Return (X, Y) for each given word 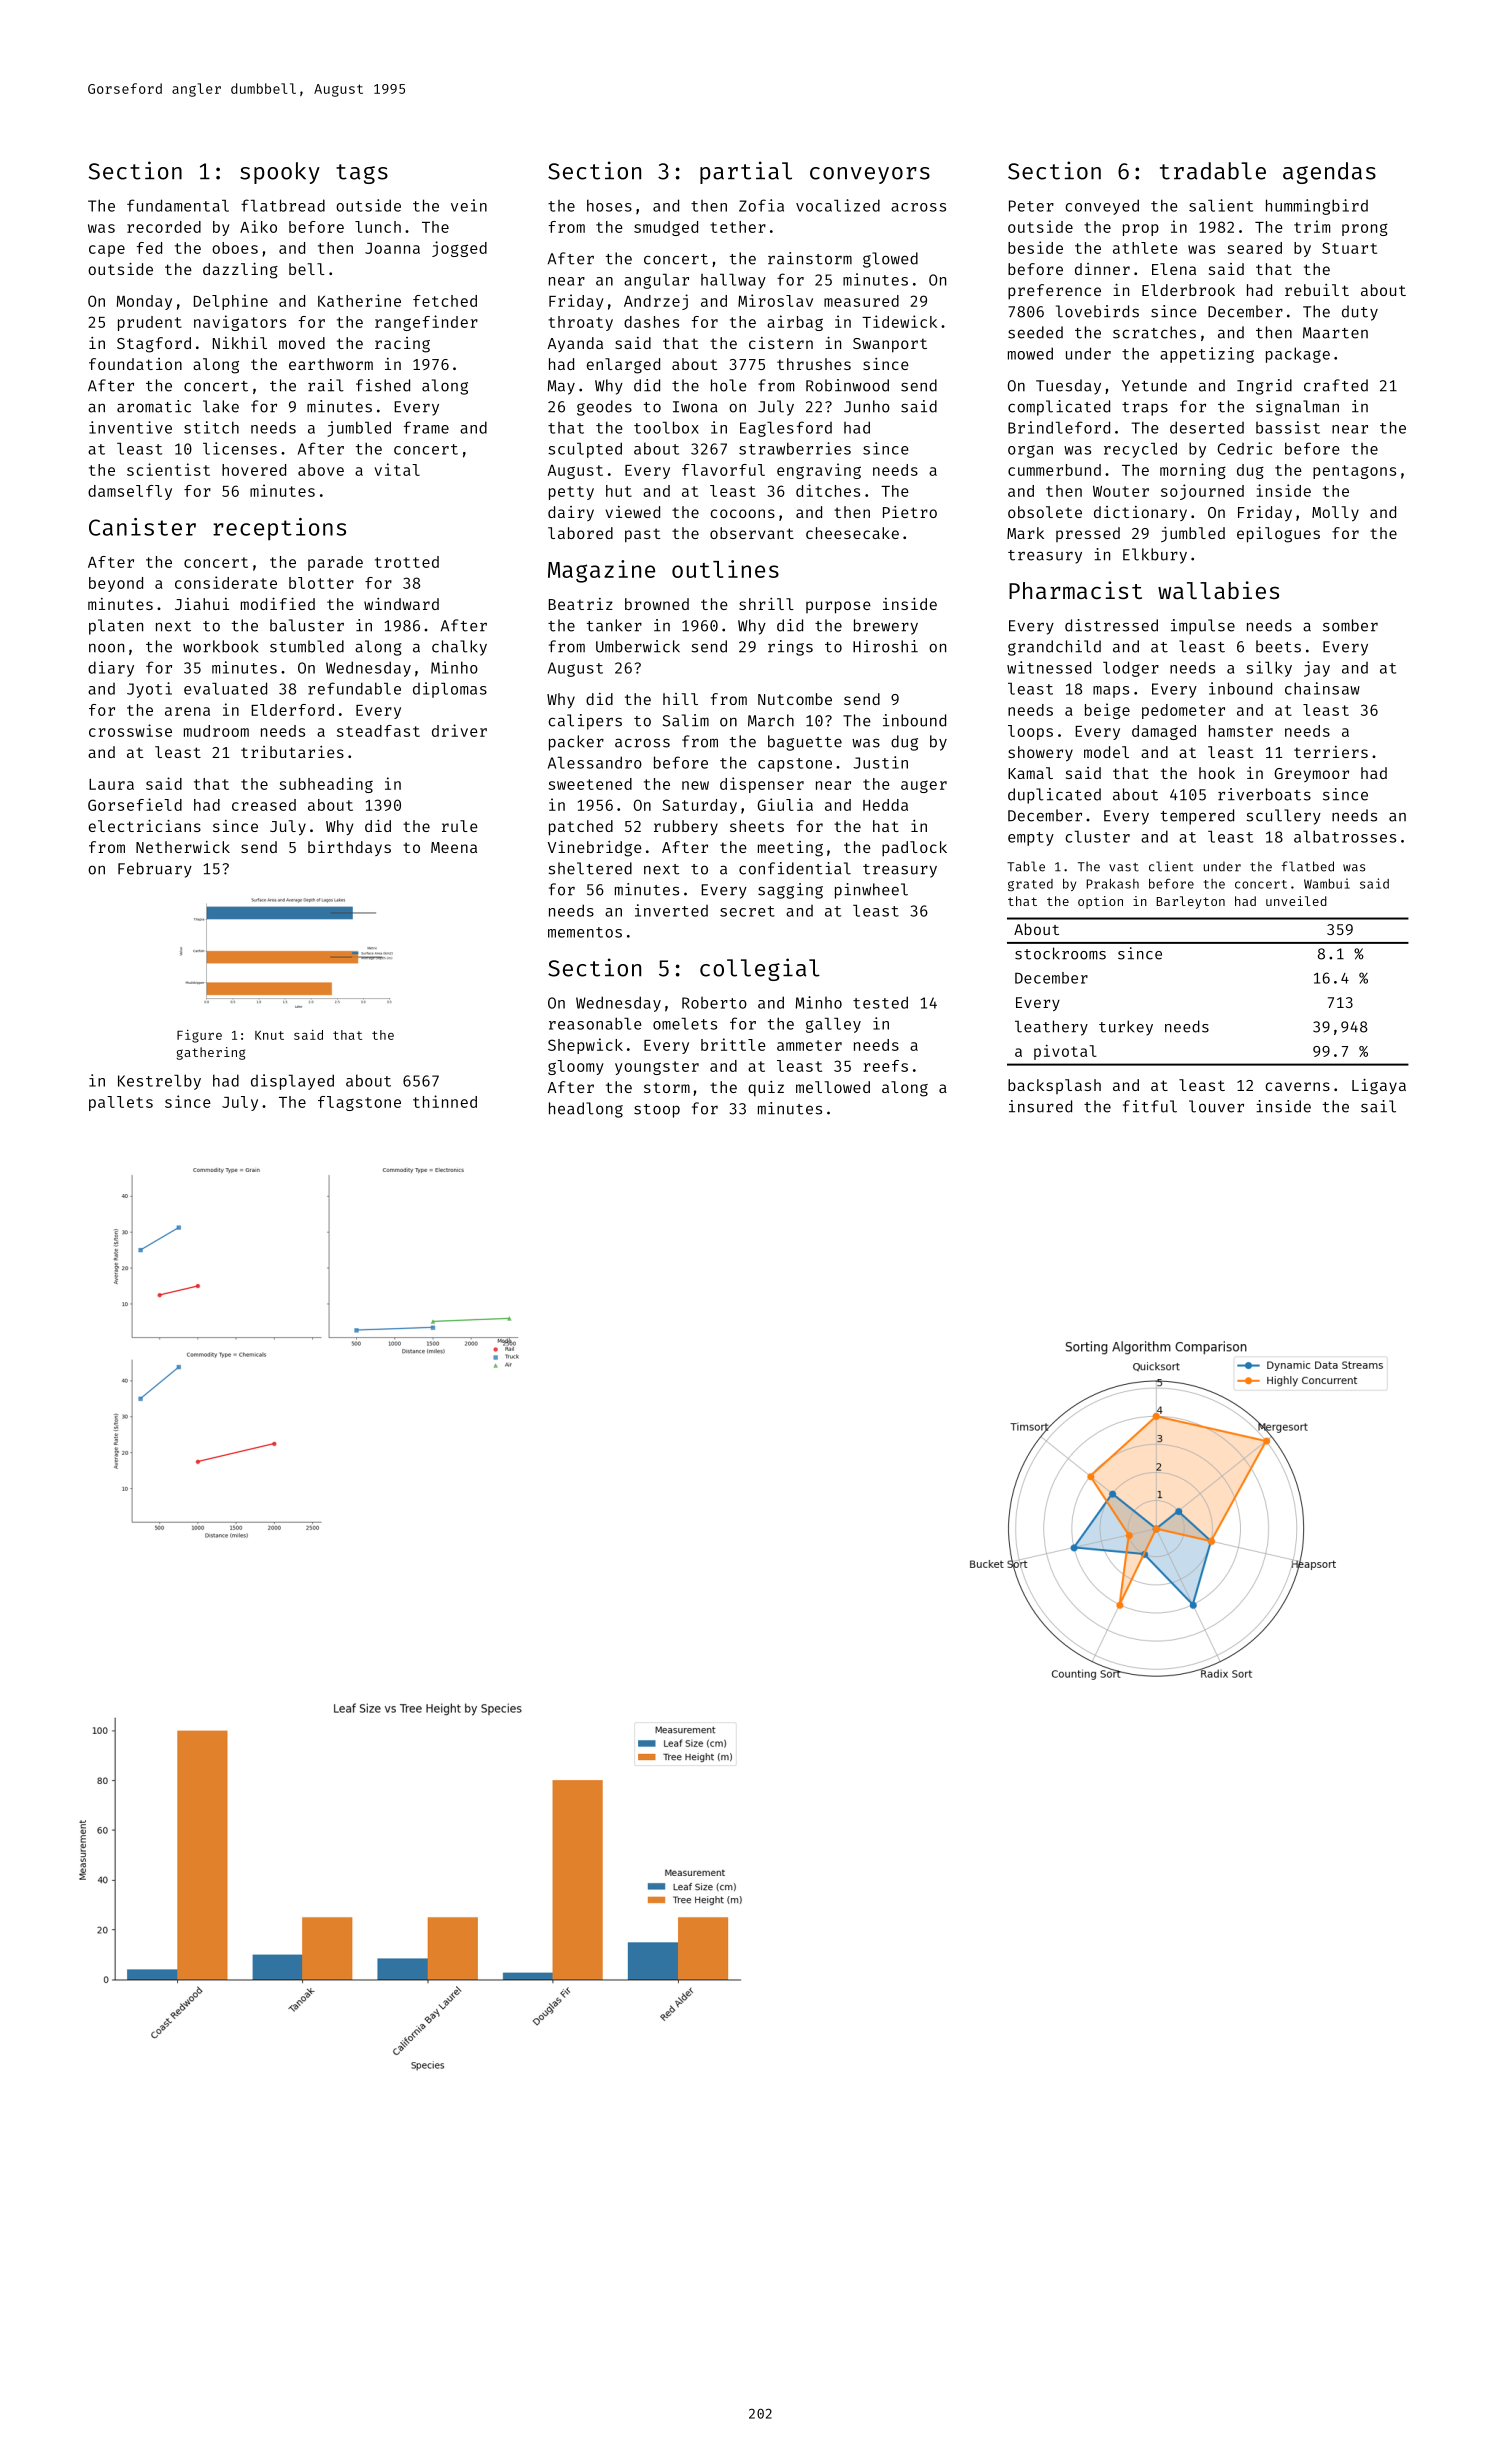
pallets (121, 1103)
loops (1030, 732)
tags (362, 174)
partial (746, 172)
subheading (326, 785)
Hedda (885, 805)
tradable (1213, 171)
